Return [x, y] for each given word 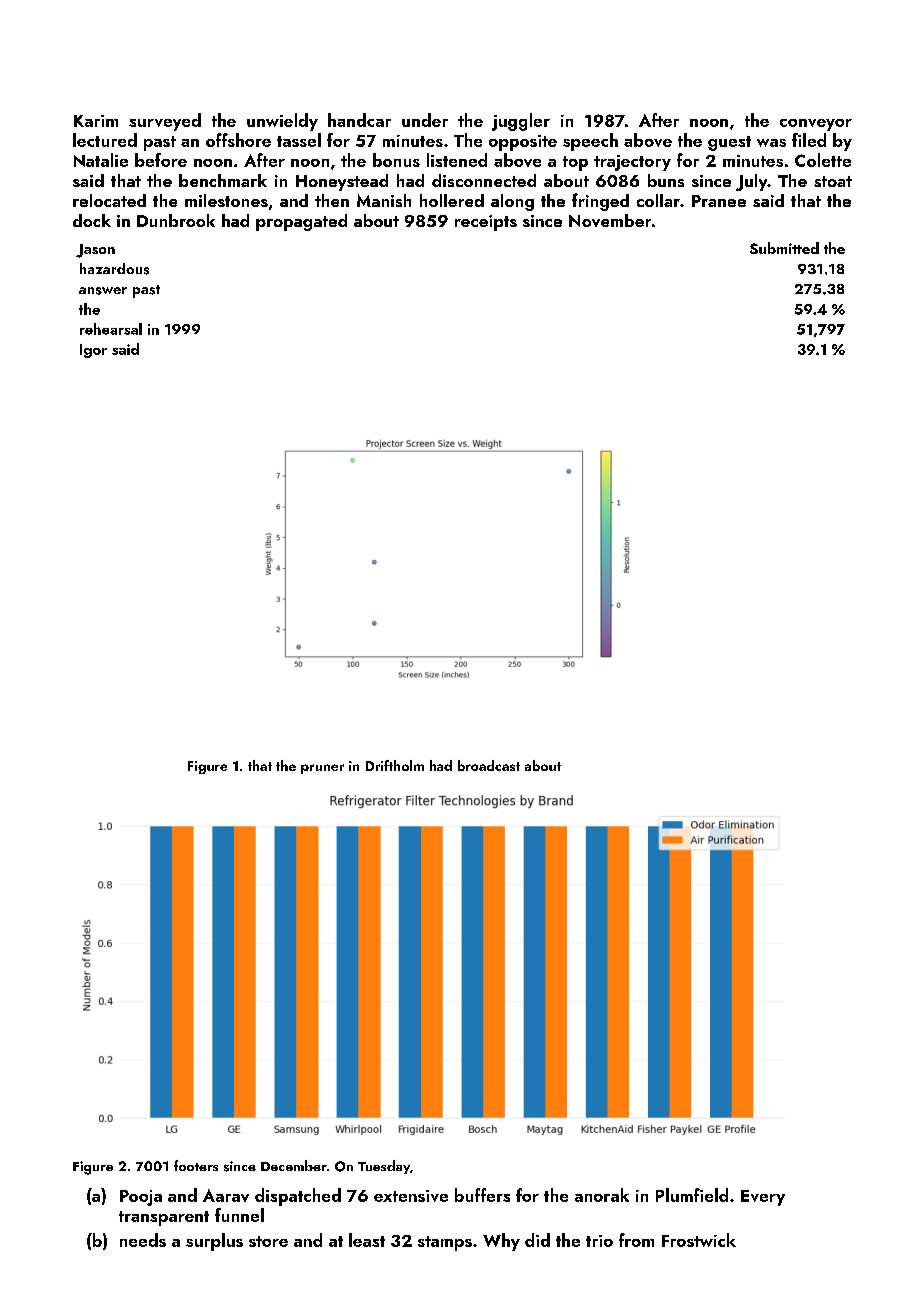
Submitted [784, 248]
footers [196, 1165]
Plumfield [692, 1195]
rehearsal [111, 329]
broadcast [489, 765]
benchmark [223, 180]
